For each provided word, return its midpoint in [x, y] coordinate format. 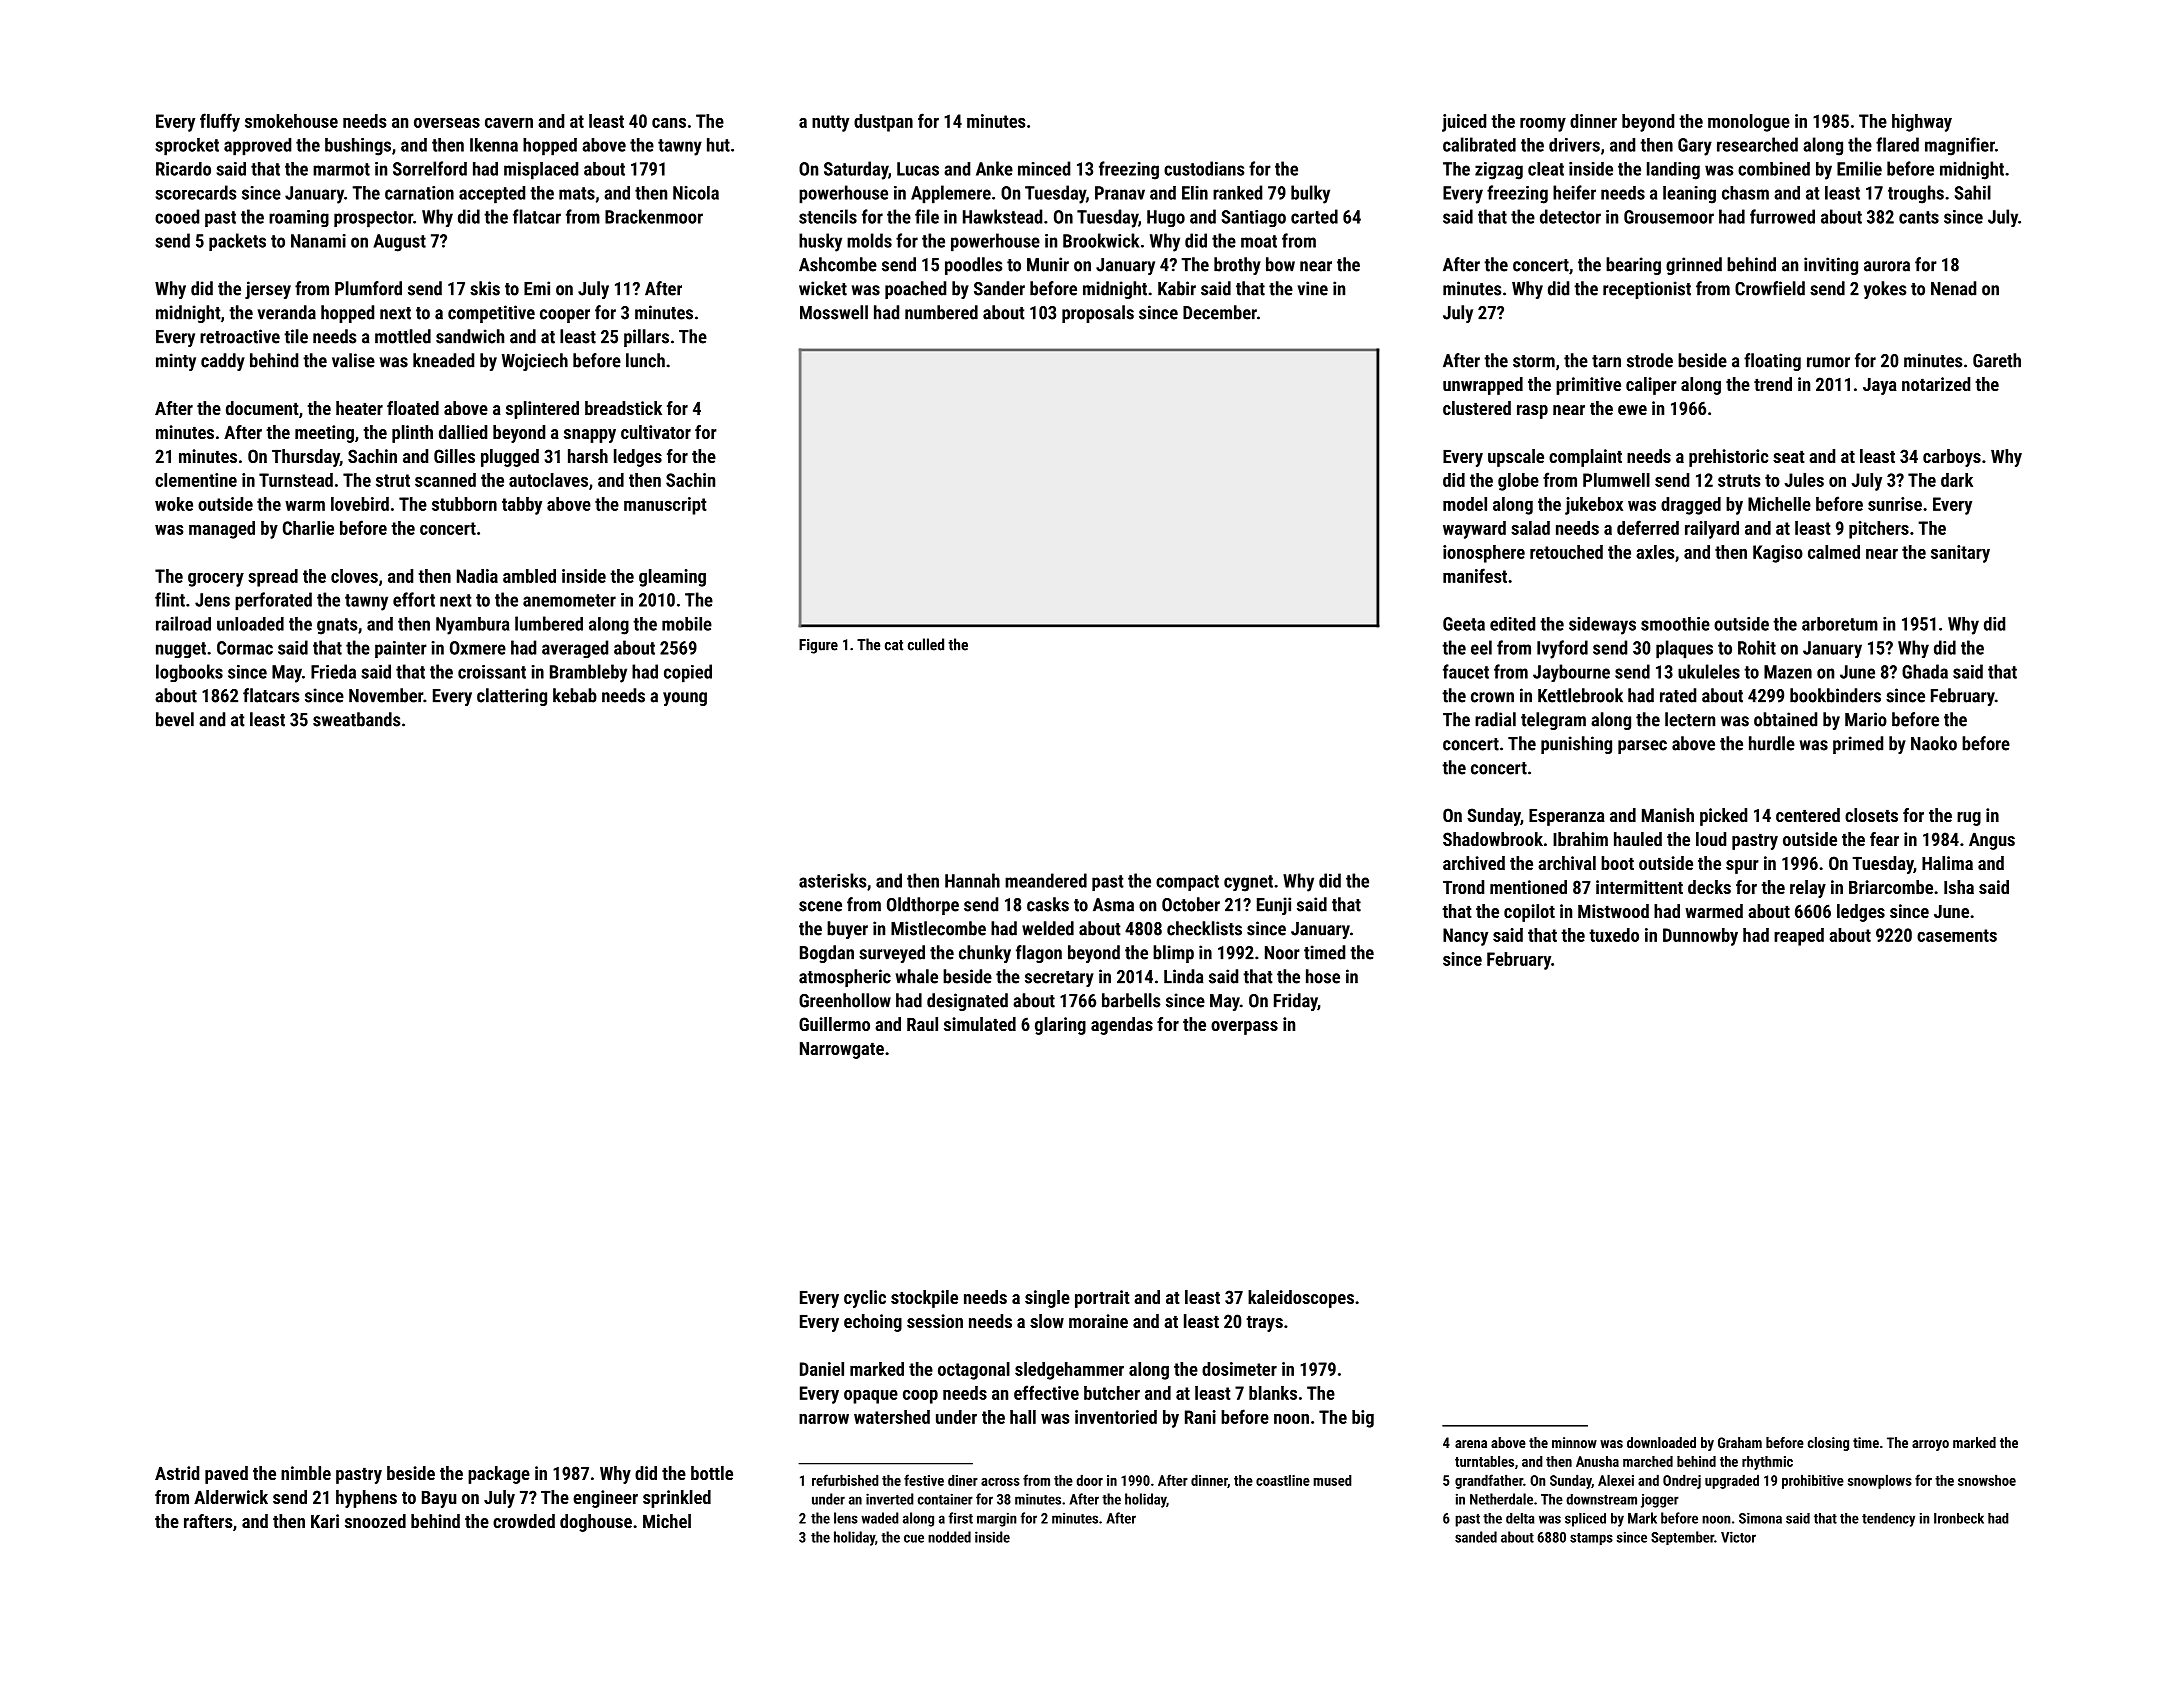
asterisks [832, 880]
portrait [1102, 1299]
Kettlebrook [1580, 695]
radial [1495, 719]
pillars [646, 338]
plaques [1684, 649]
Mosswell [834, 312]
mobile [687, 624]
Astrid [177, 1473]
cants [1919, 217]
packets [237, 242]
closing [1828, 1444]
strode [1650, 360]
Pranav [1120, 193]
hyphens [366, 1499]
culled [926, 644]
